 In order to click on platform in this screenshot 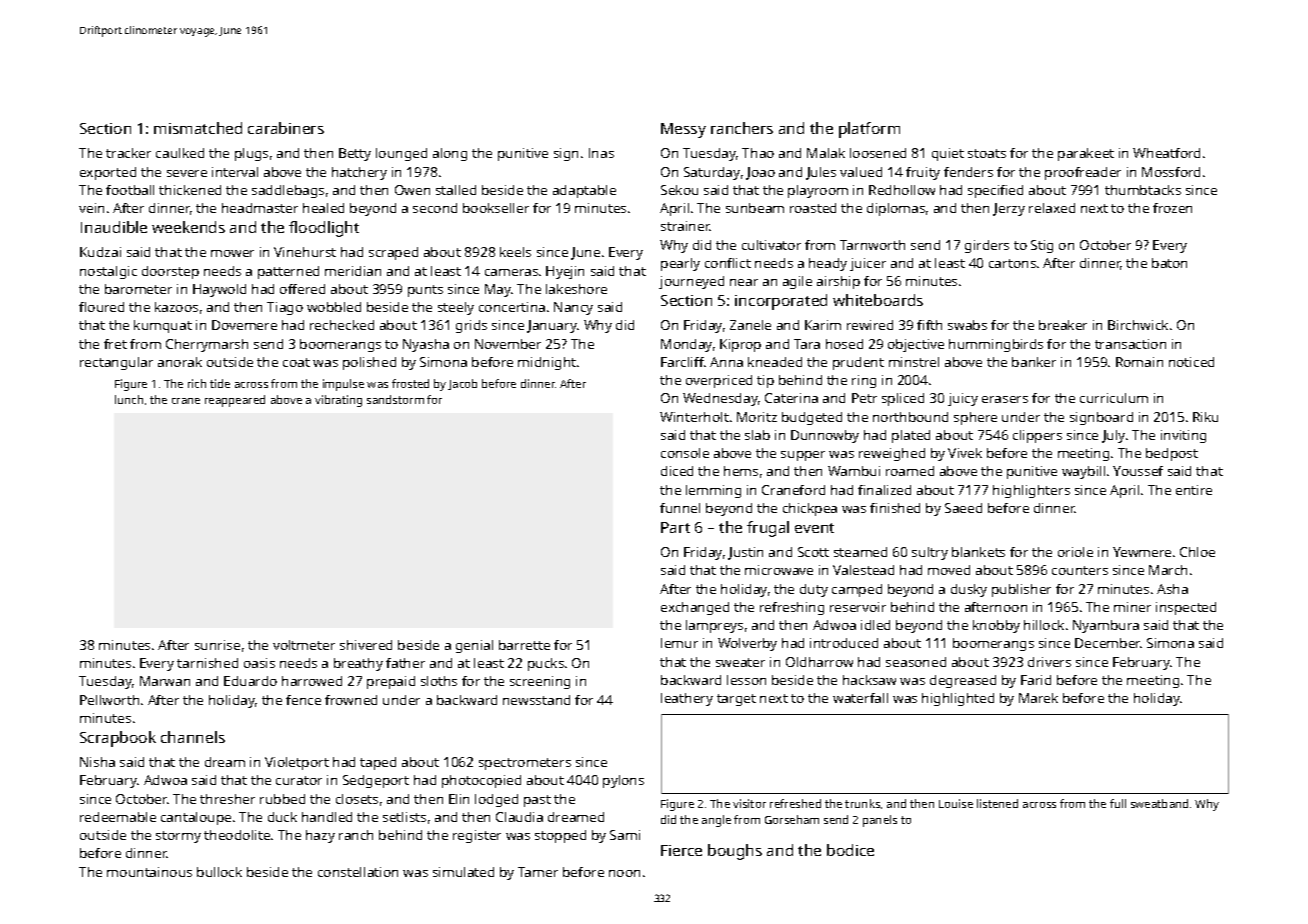, I will do `click(869, 130)`.
